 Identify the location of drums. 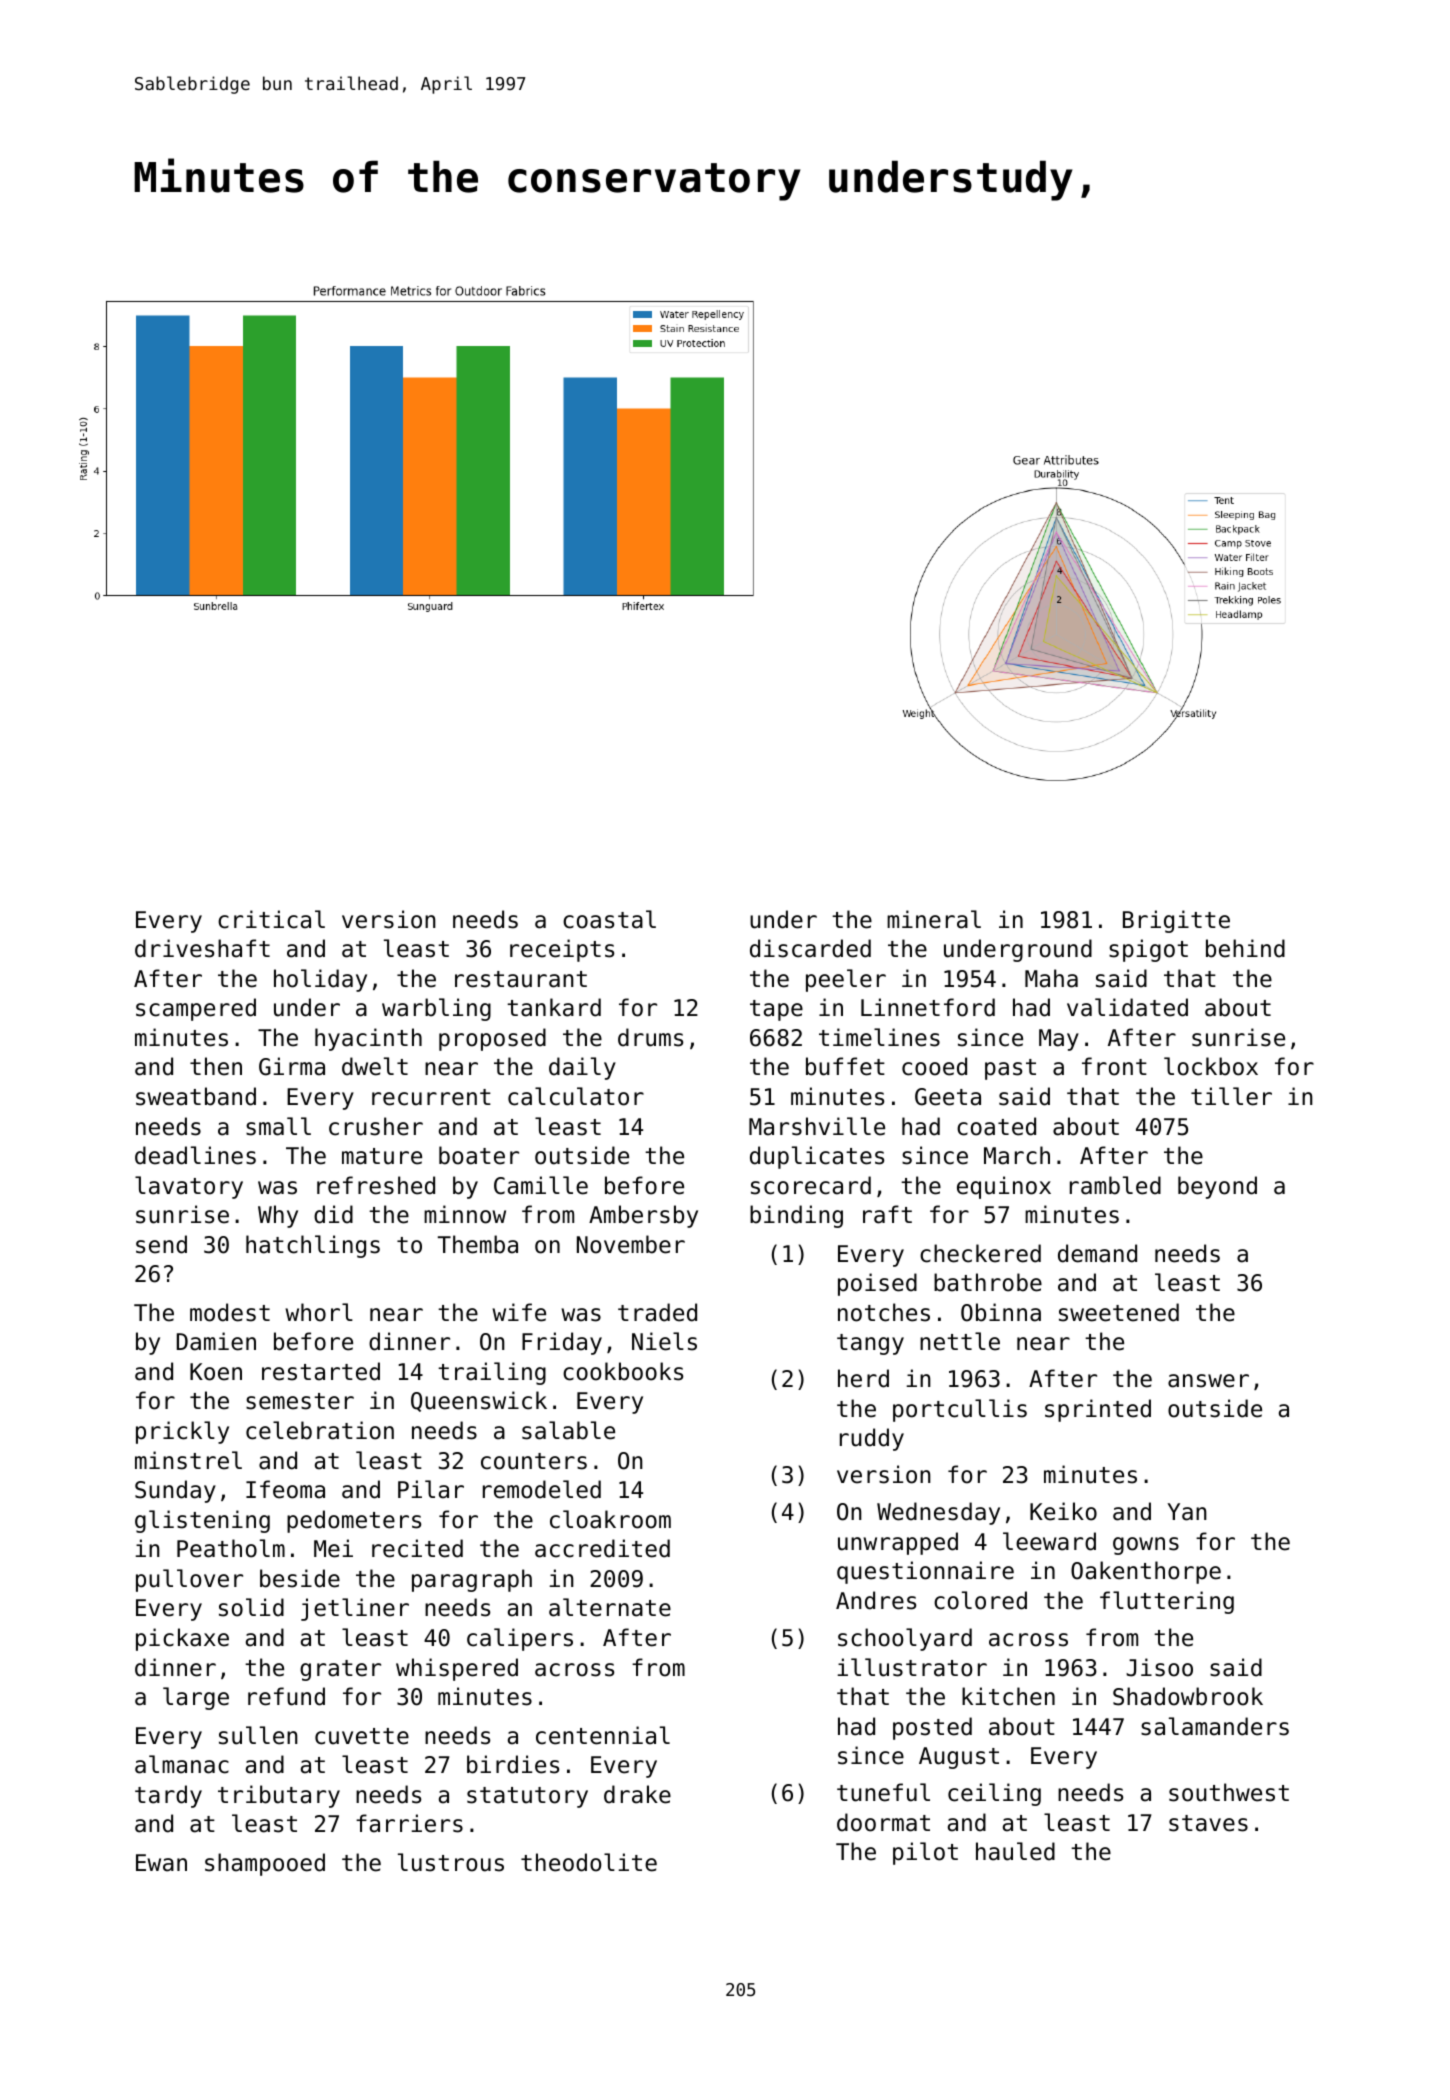
(650, 1037).
